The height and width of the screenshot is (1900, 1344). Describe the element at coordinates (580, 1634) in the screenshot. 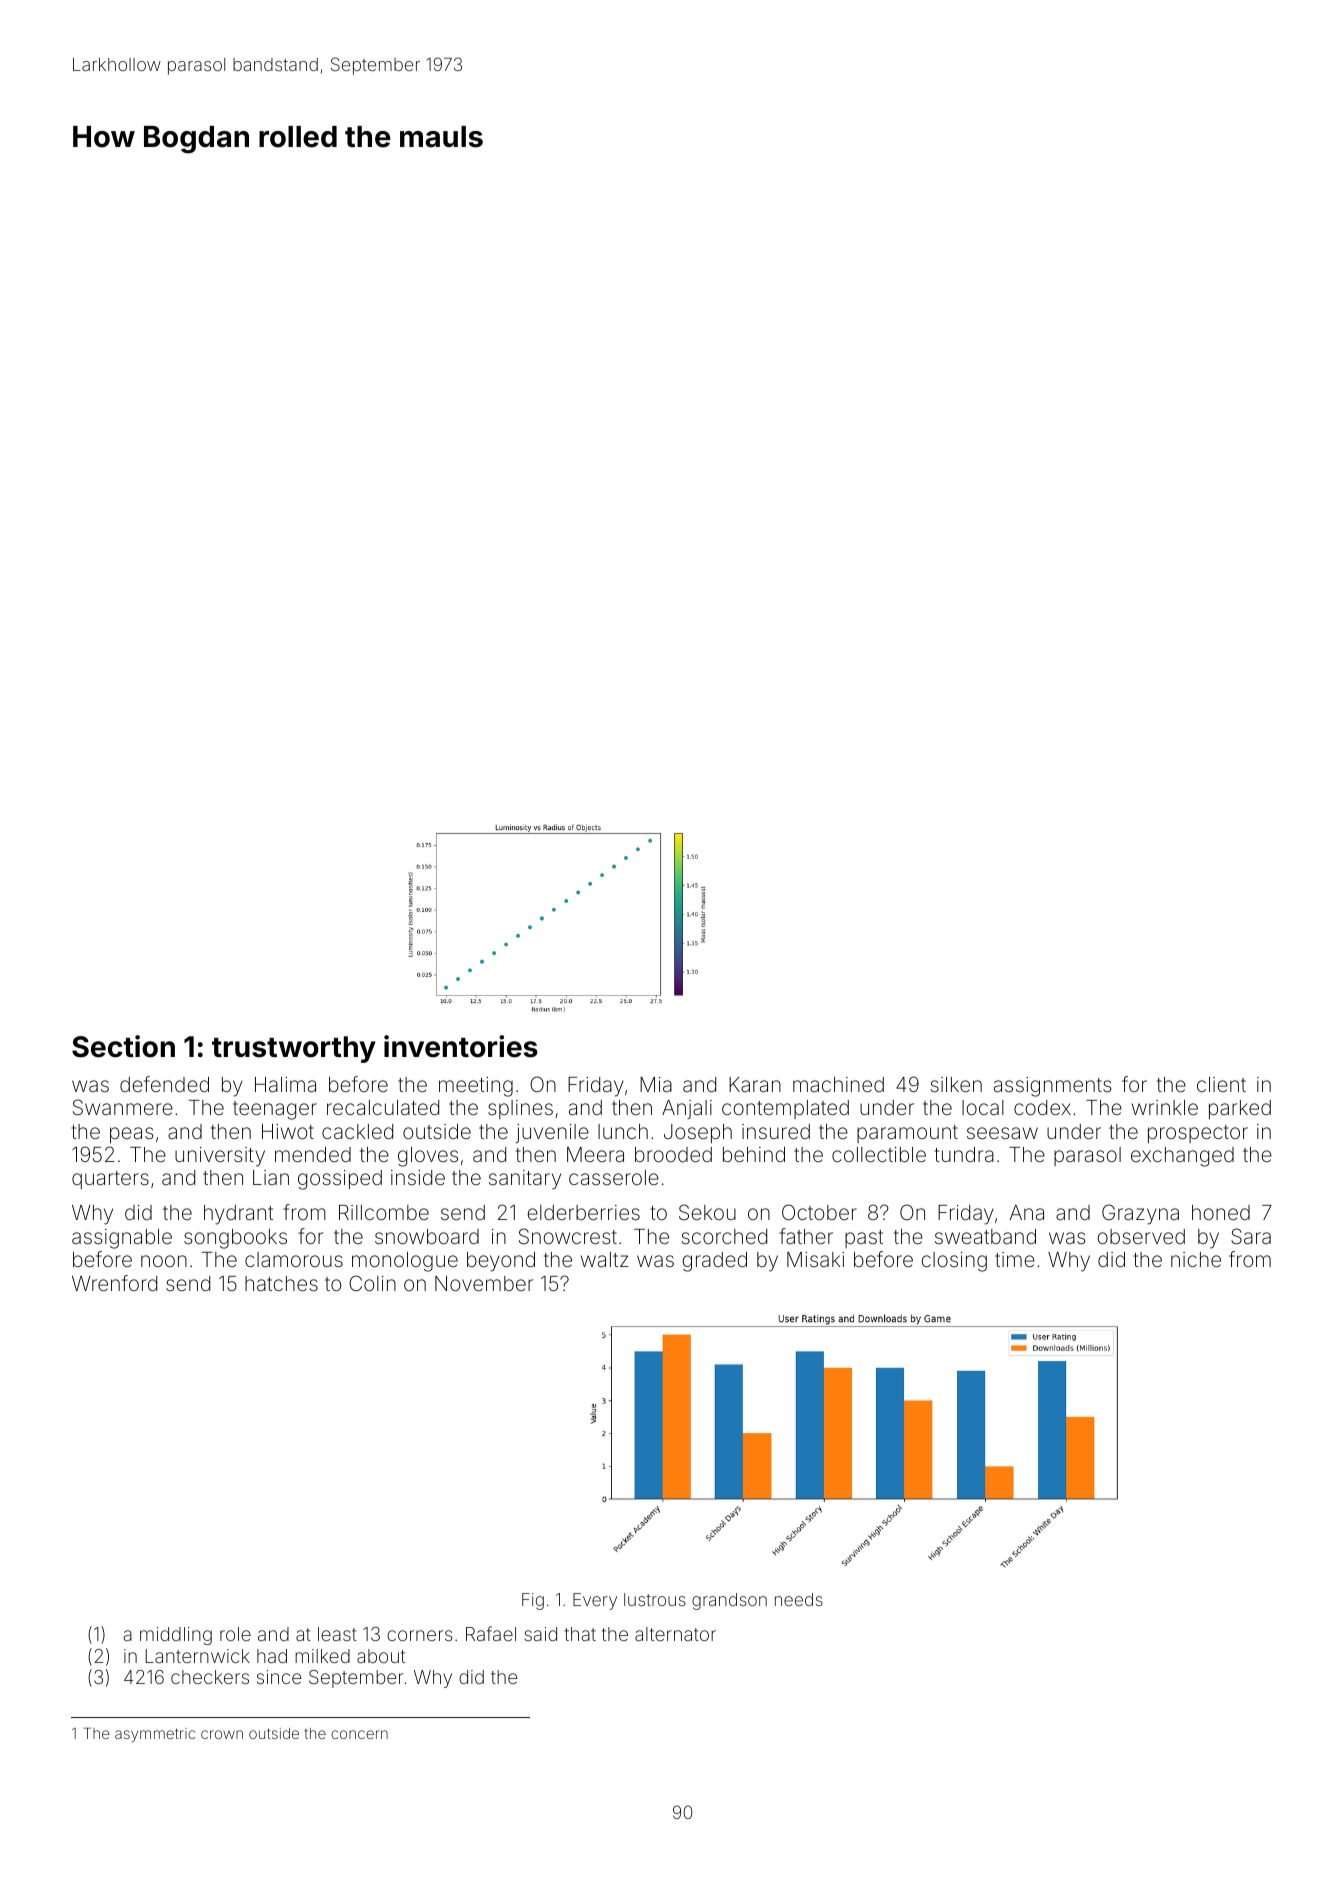

I see `that` at that location.
